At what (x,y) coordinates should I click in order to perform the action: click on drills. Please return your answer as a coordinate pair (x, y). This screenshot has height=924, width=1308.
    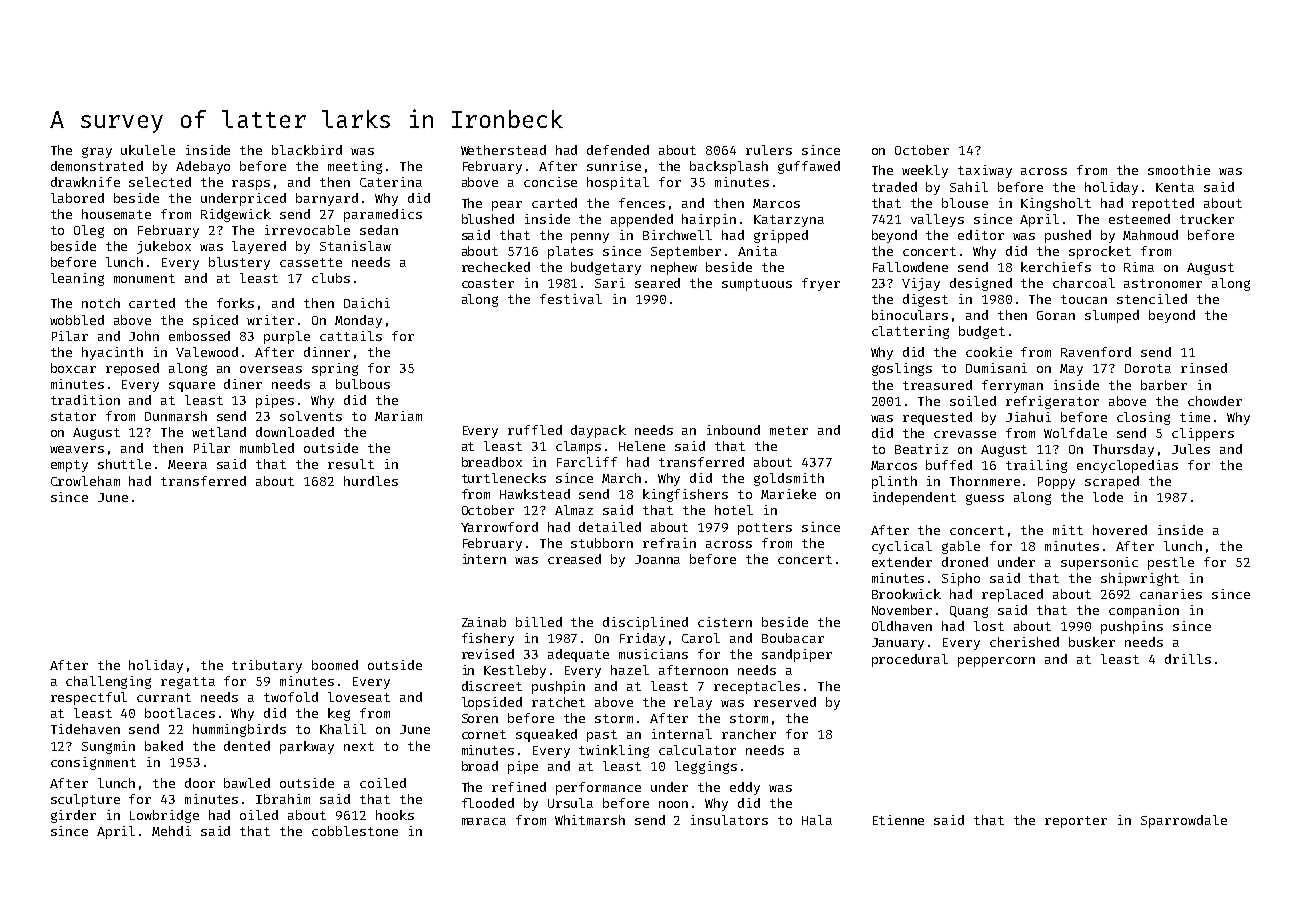
    Looking at the image, I should click on (1188, 659).
